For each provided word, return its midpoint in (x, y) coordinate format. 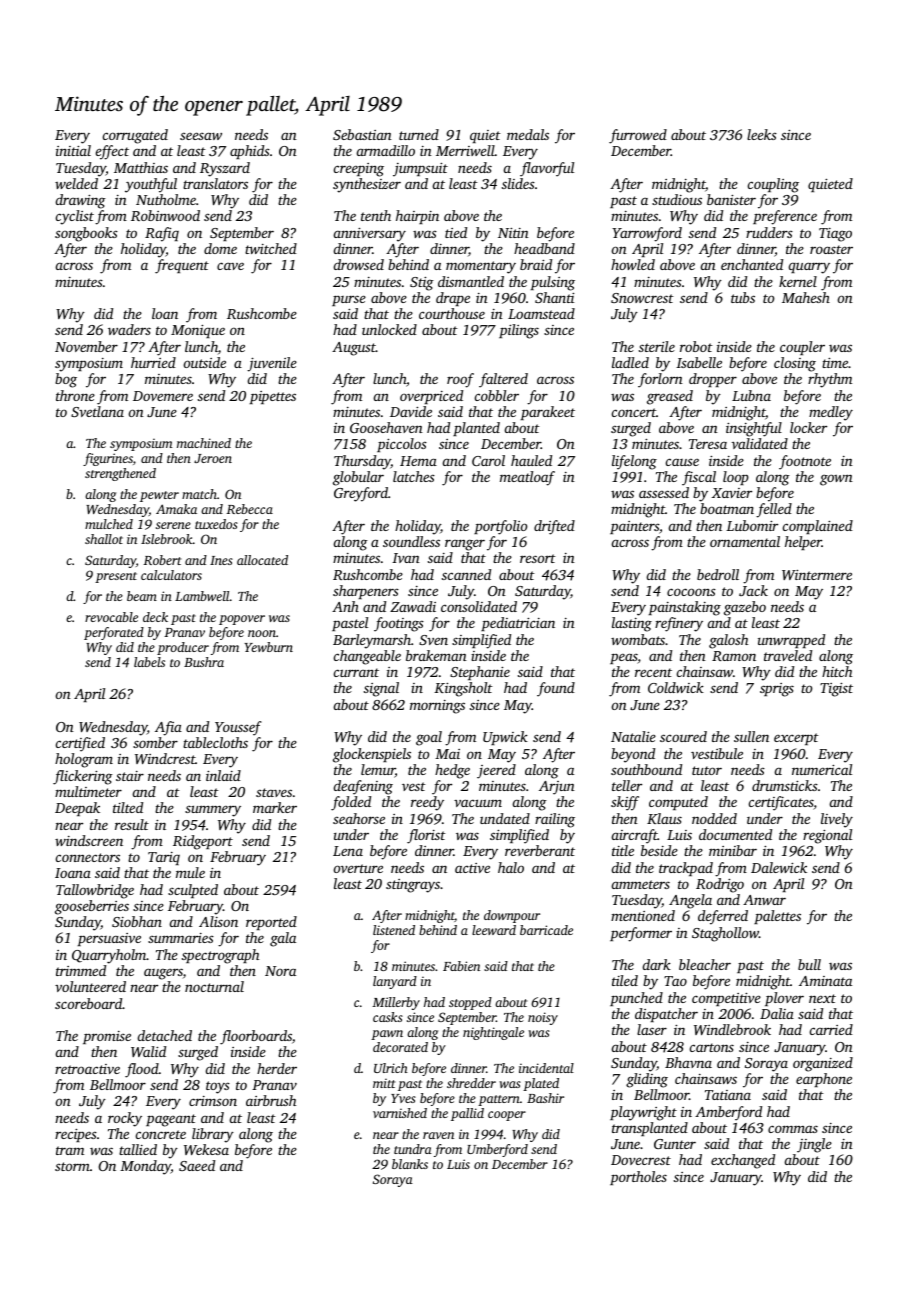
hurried (153, 362)
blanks (410, 1164)
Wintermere (817, 574)
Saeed (197, 1165)
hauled (531, 460)
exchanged (743, 1161)
